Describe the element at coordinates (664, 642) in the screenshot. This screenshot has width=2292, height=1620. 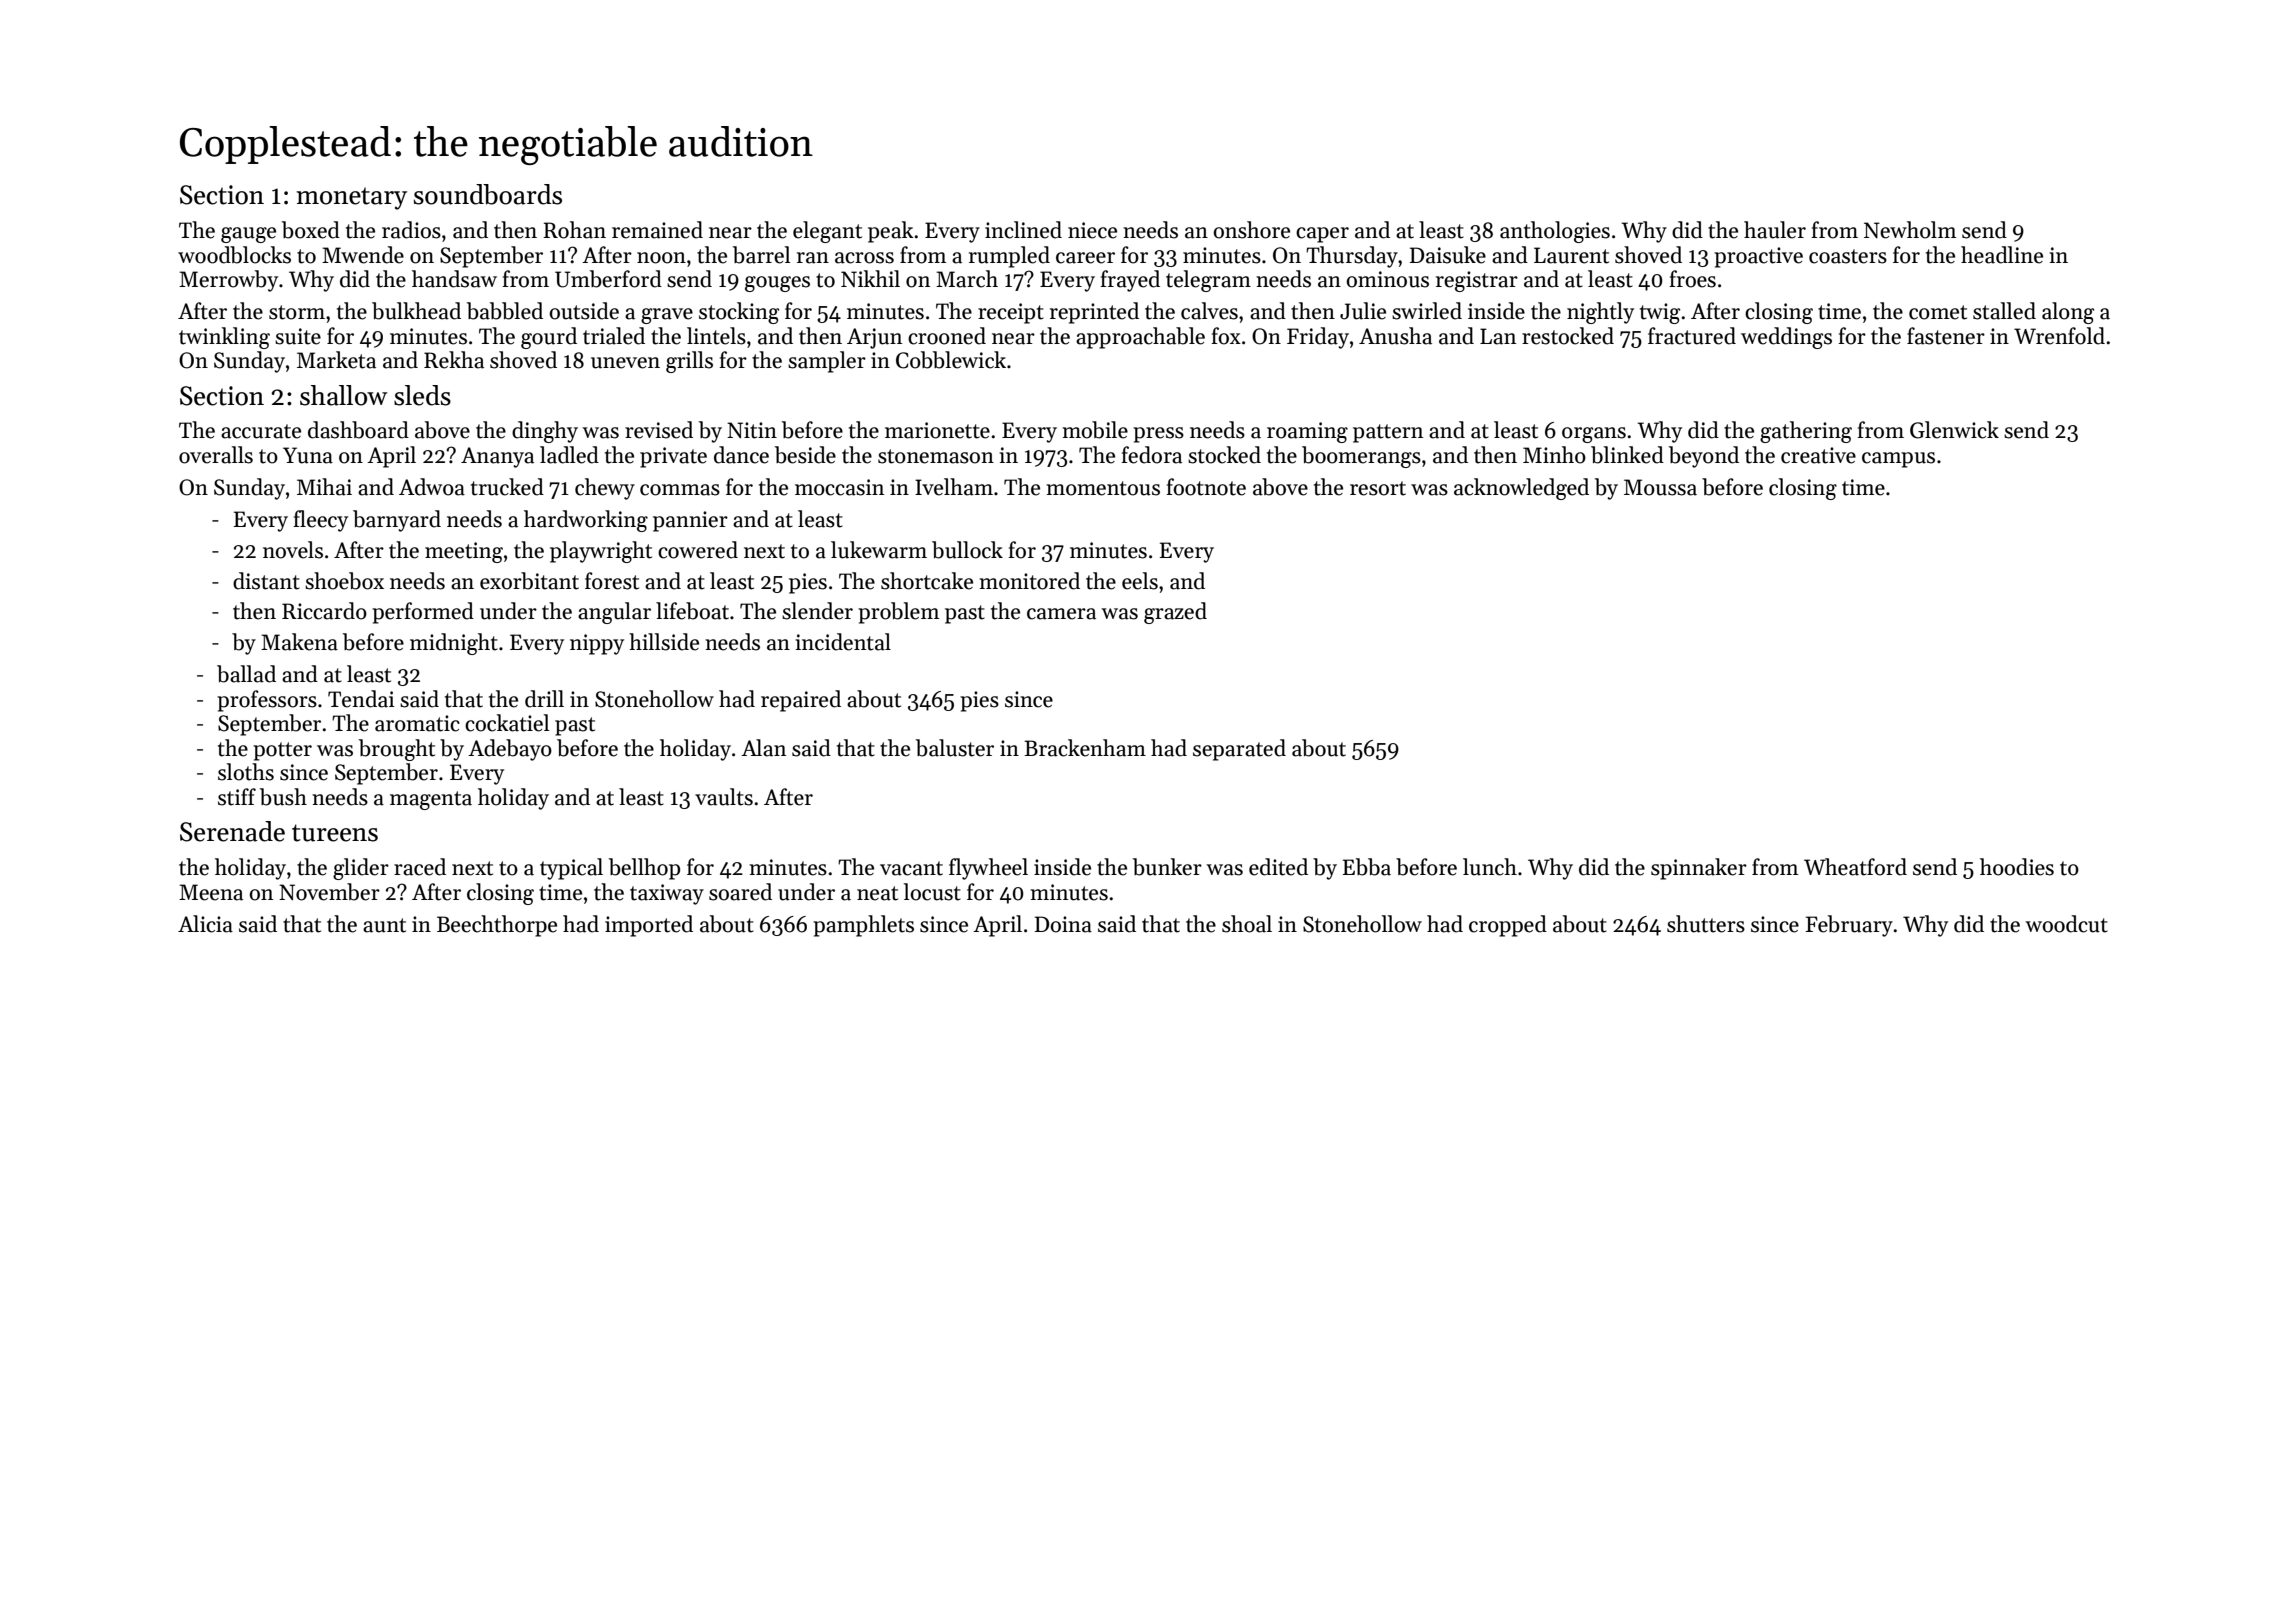
I see `hillside` at that location.
